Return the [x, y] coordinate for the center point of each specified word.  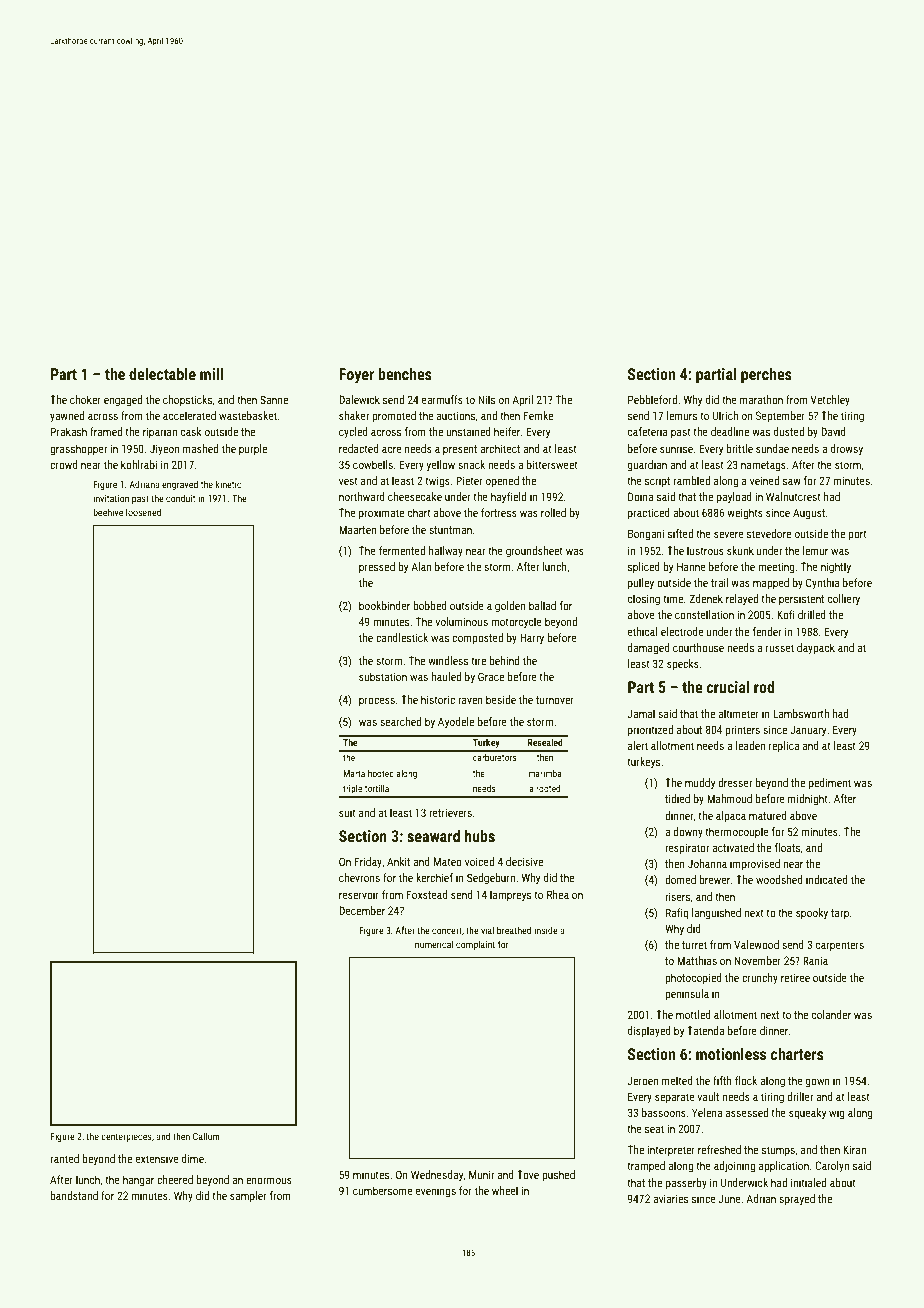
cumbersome [383, 1190]
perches [766, 376]
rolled [553, 512]
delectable [162, 374]
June [729, 1198]
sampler [248, 1197]
